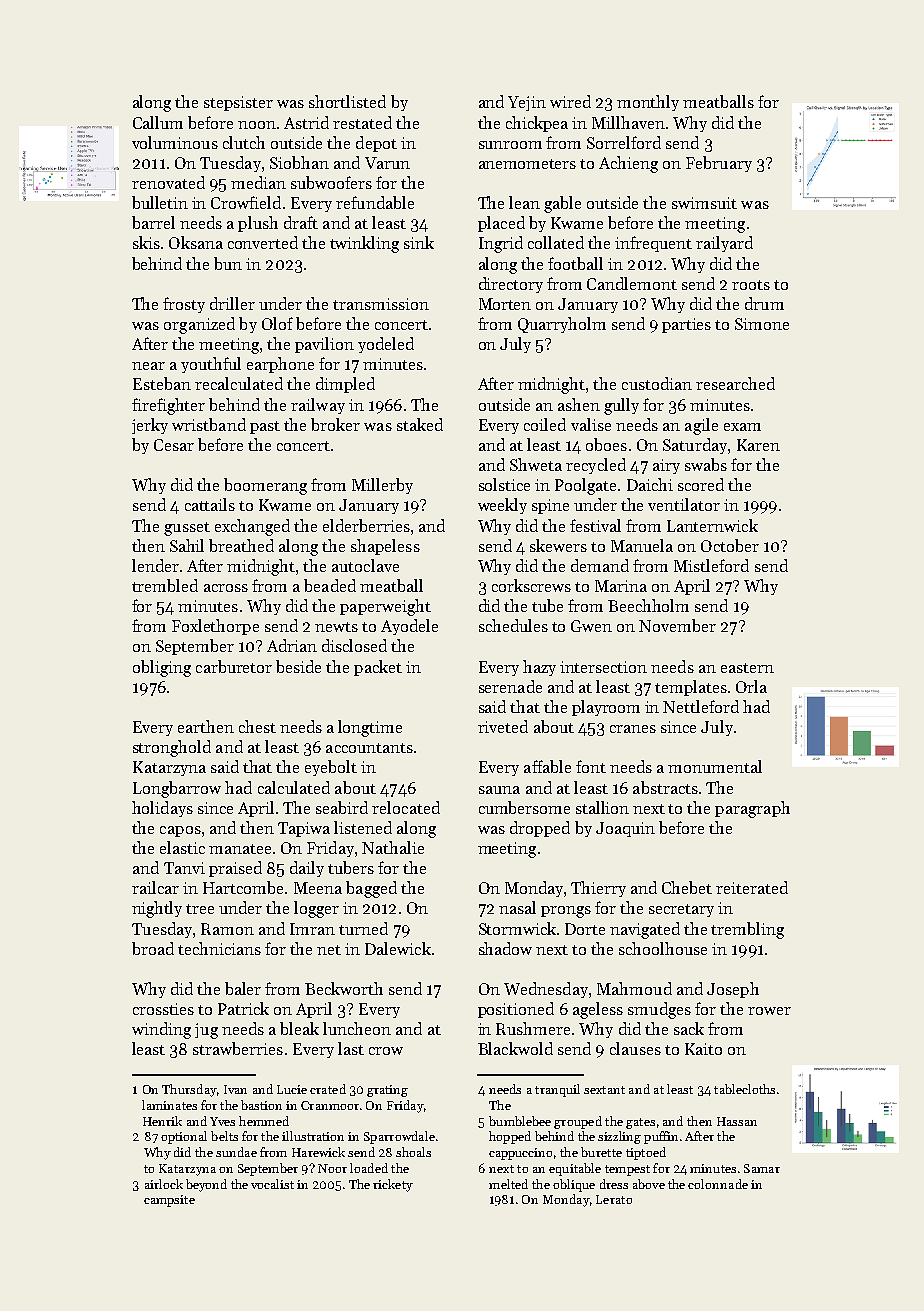 This page has height=1311, width=924. Describe the element at coordinates (364, 244) in the page. I see `twinkling` at that location.
